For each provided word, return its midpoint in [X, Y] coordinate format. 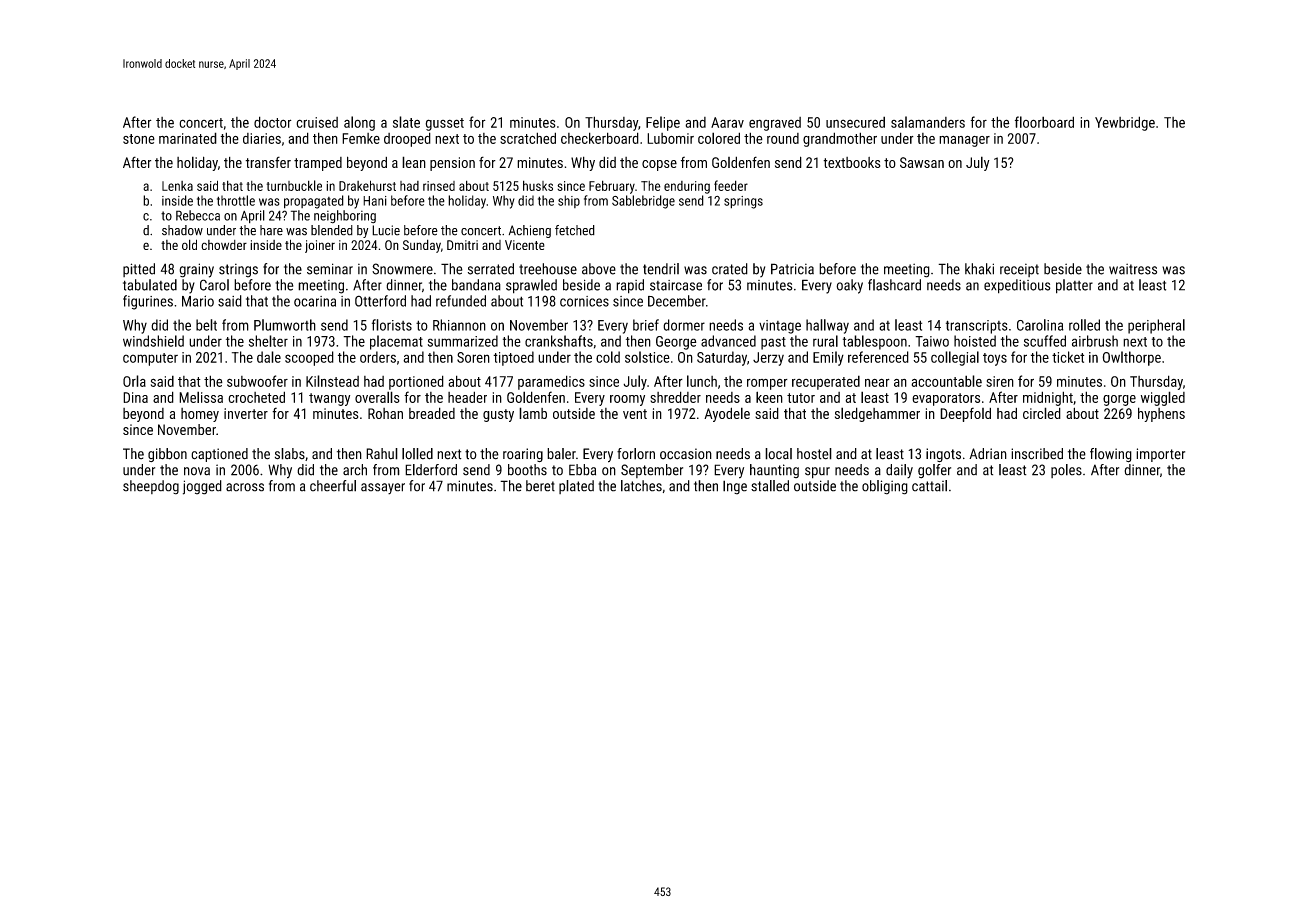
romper [767, 384]
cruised [317, 122]
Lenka [177, 186]
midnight [1048, 398]
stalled [770, 486]
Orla [134, 381]
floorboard [1044, 122]
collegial [955, 358]
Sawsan [922, 162]
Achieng [530, 231]
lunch [702, 381]
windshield [153, 341]
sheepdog [151, 487]
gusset [444, 124]
